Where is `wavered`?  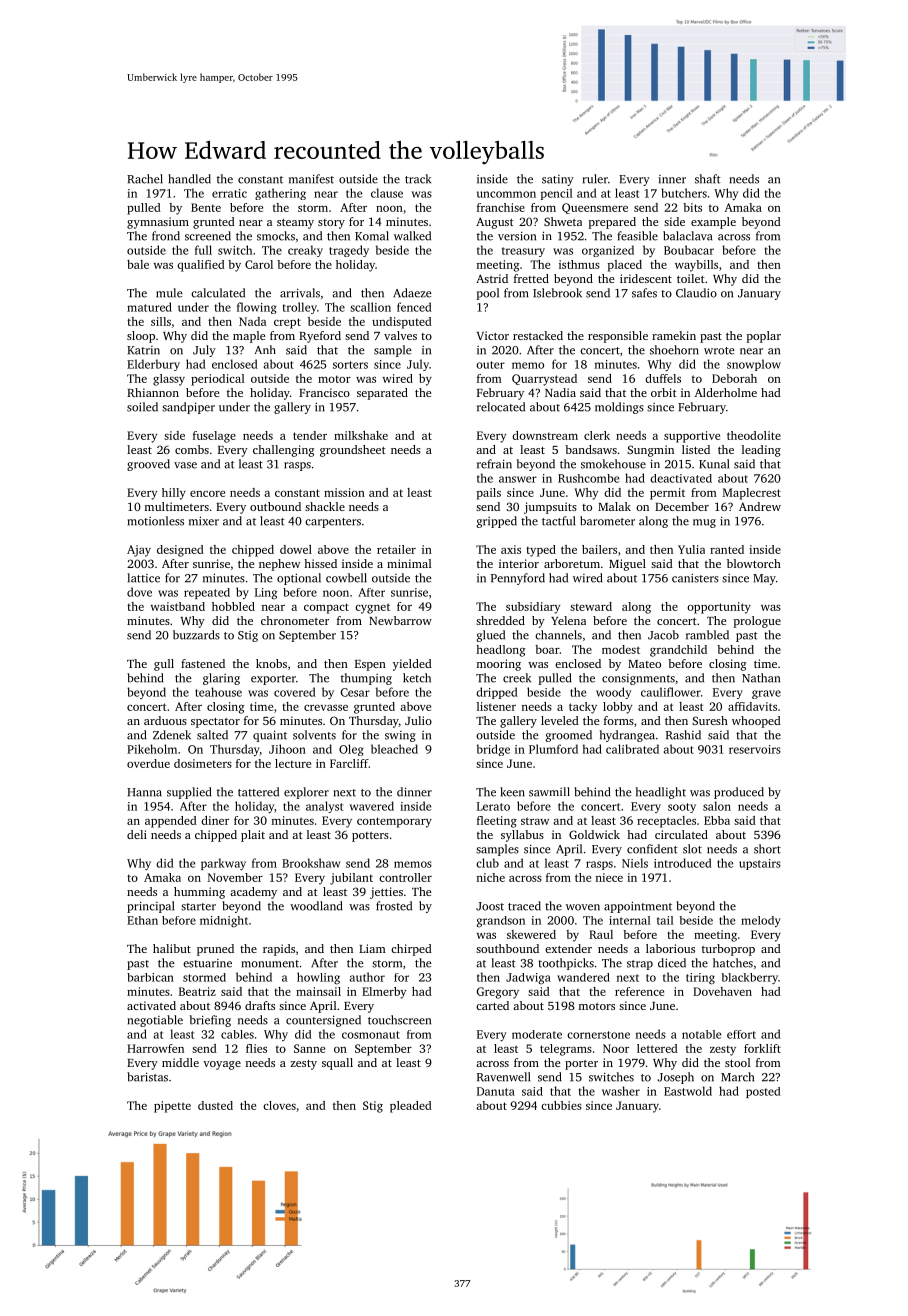
wavered is located at coordinates (372, 806).
